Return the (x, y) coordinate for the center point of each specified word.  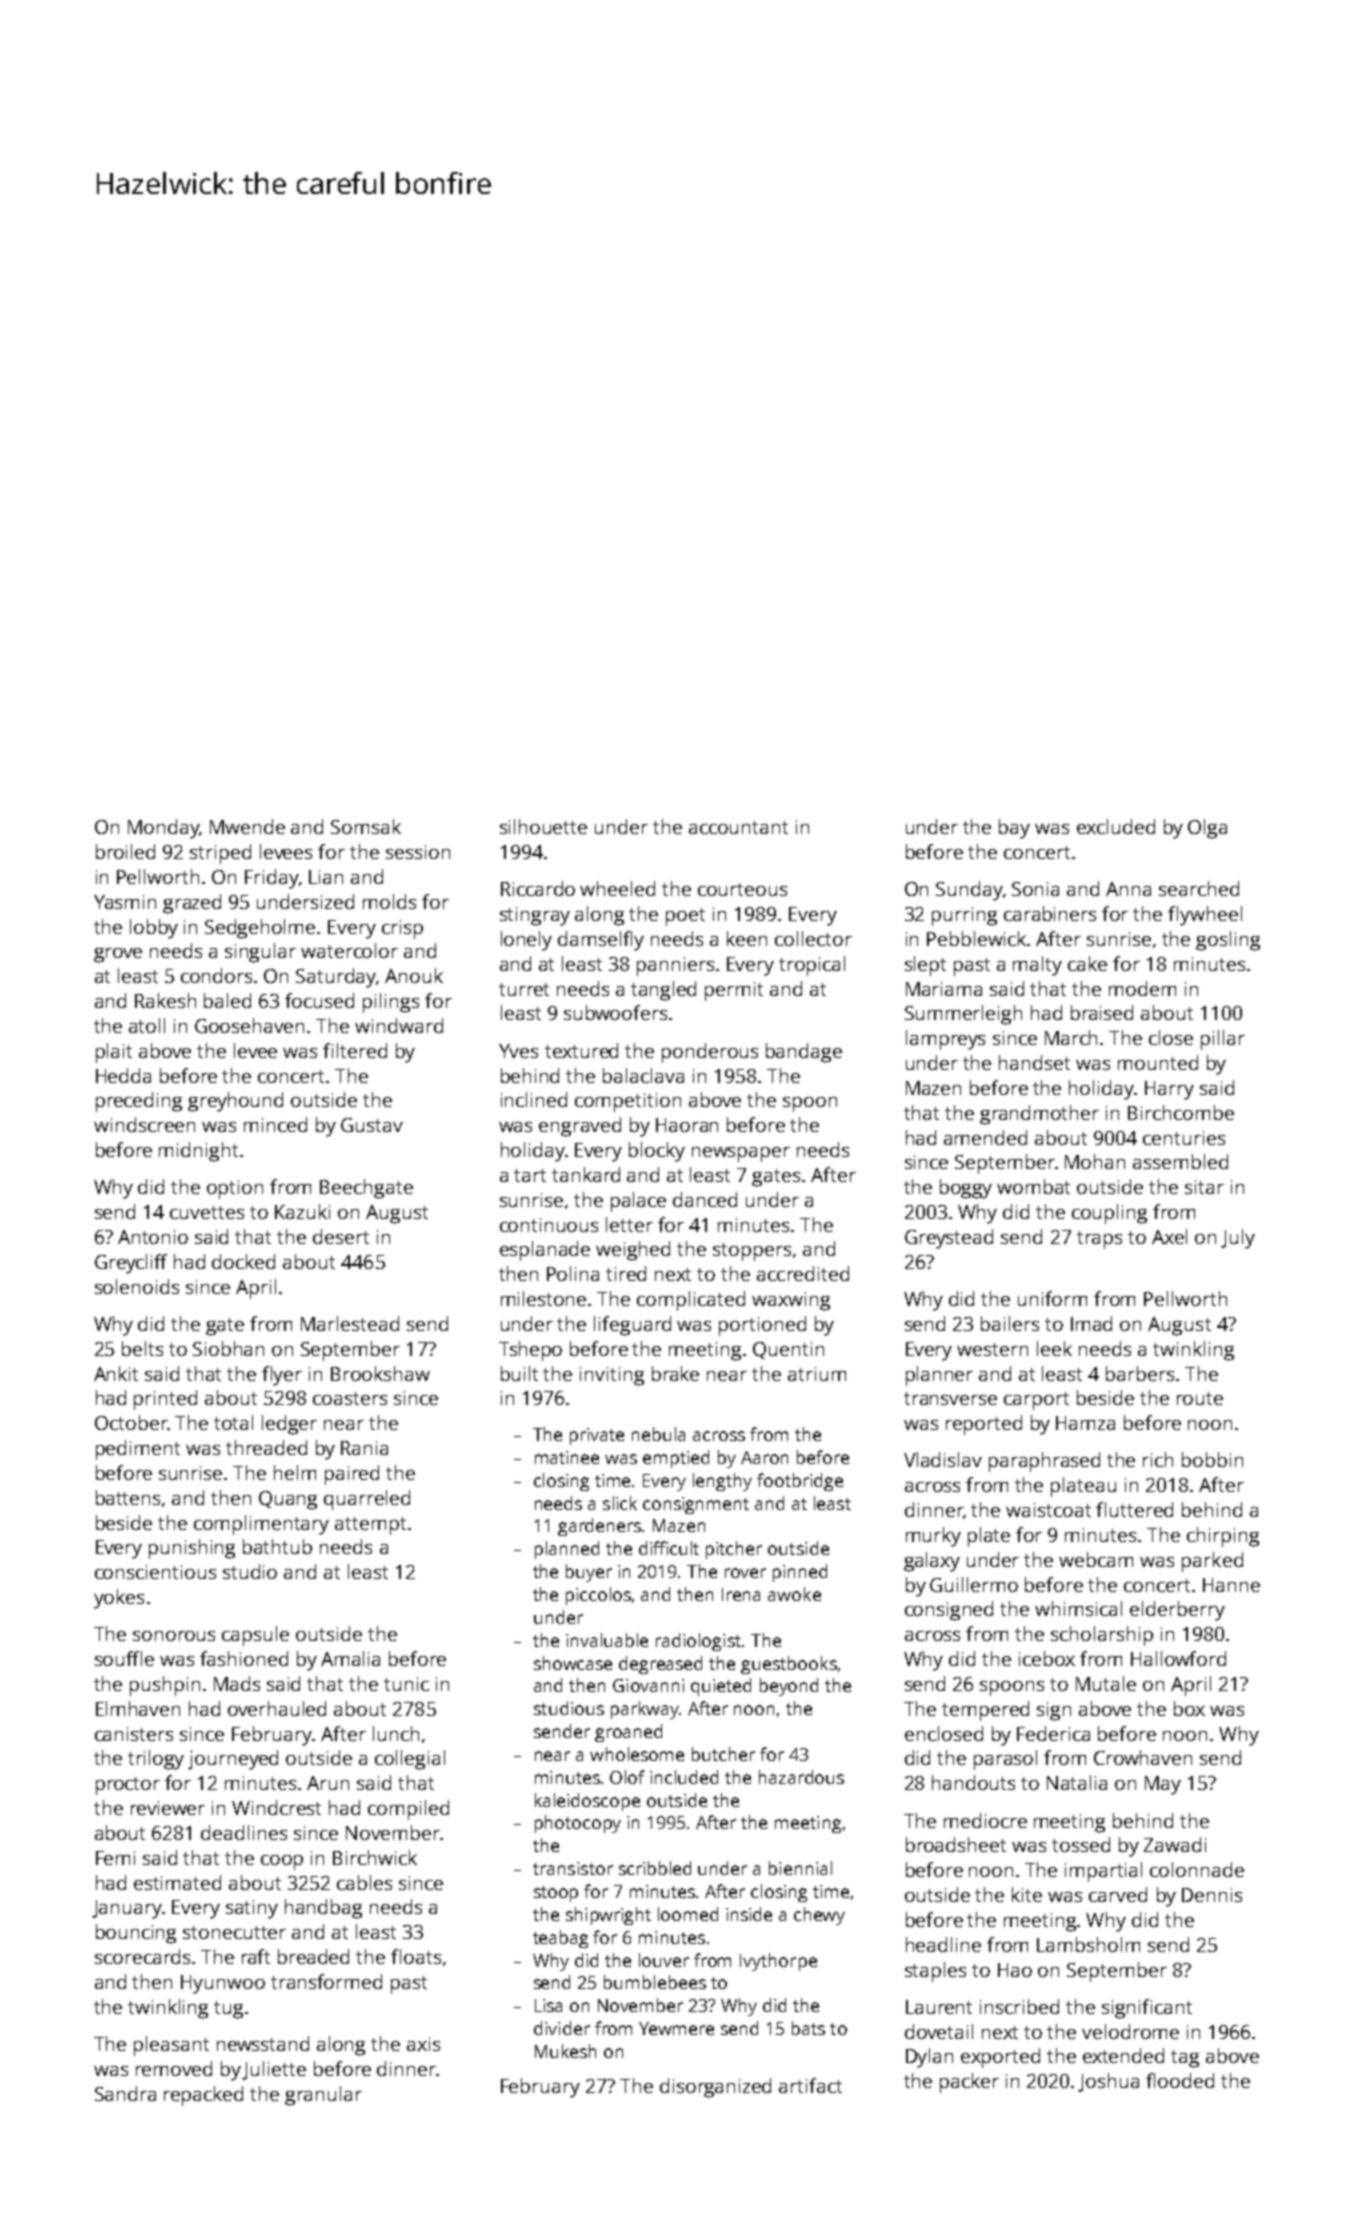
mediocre (985, 1820)
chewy (819, 1916)
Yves (518, 1051)
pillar (1223, 1040)
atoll (147, 1025)
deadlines (244, 1832)
